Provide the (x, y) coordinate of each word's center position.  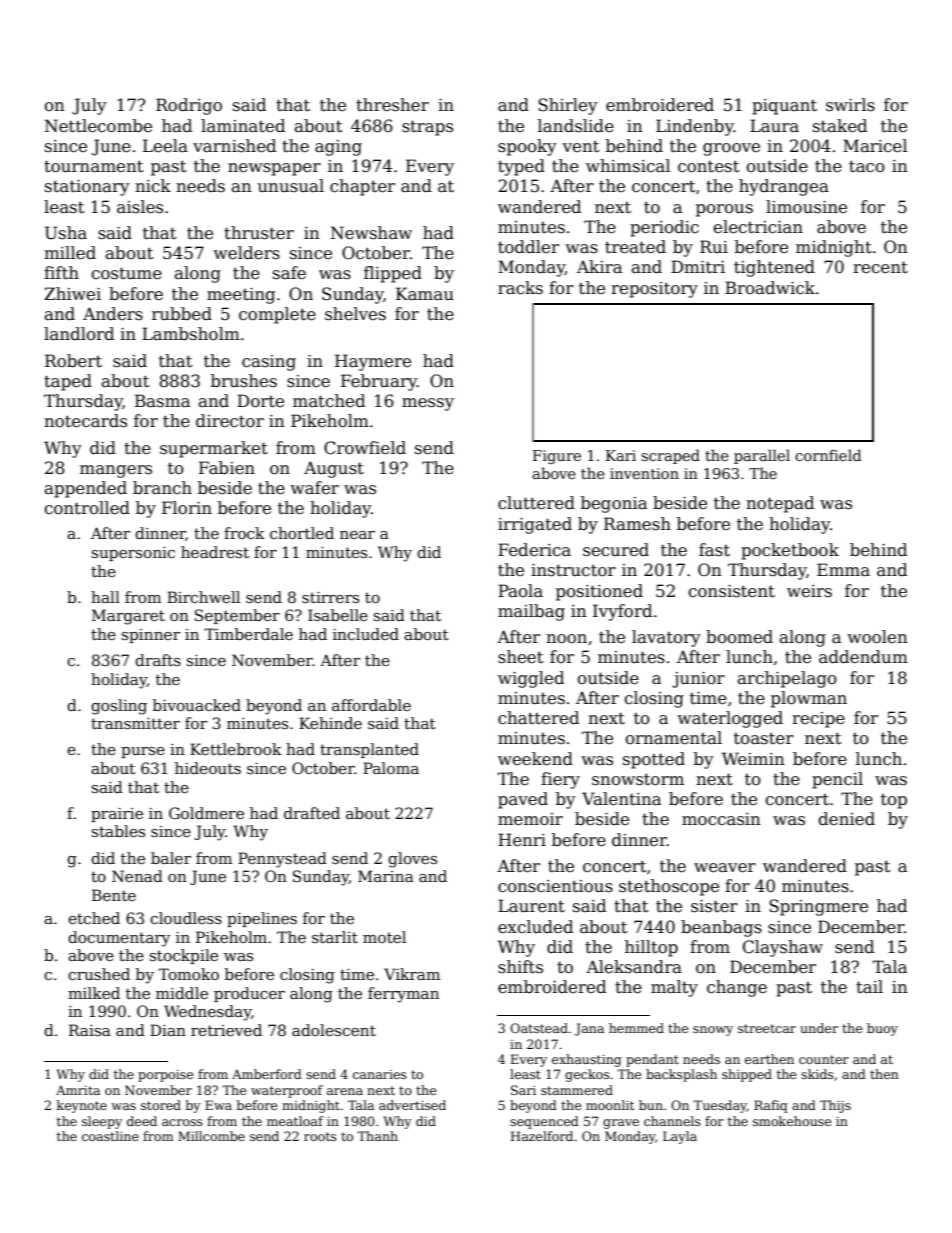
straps (427, 128)
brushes (244, 381)
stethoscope (669, 887)
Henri (522, 840)
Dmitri (698, 267)
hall (105, 597)
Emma (843, 570)
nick (153, 185)
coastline (110, 1136)
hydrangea (784, 187)
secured (616, 550)
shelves (355, 314)
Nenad (137, 876)
